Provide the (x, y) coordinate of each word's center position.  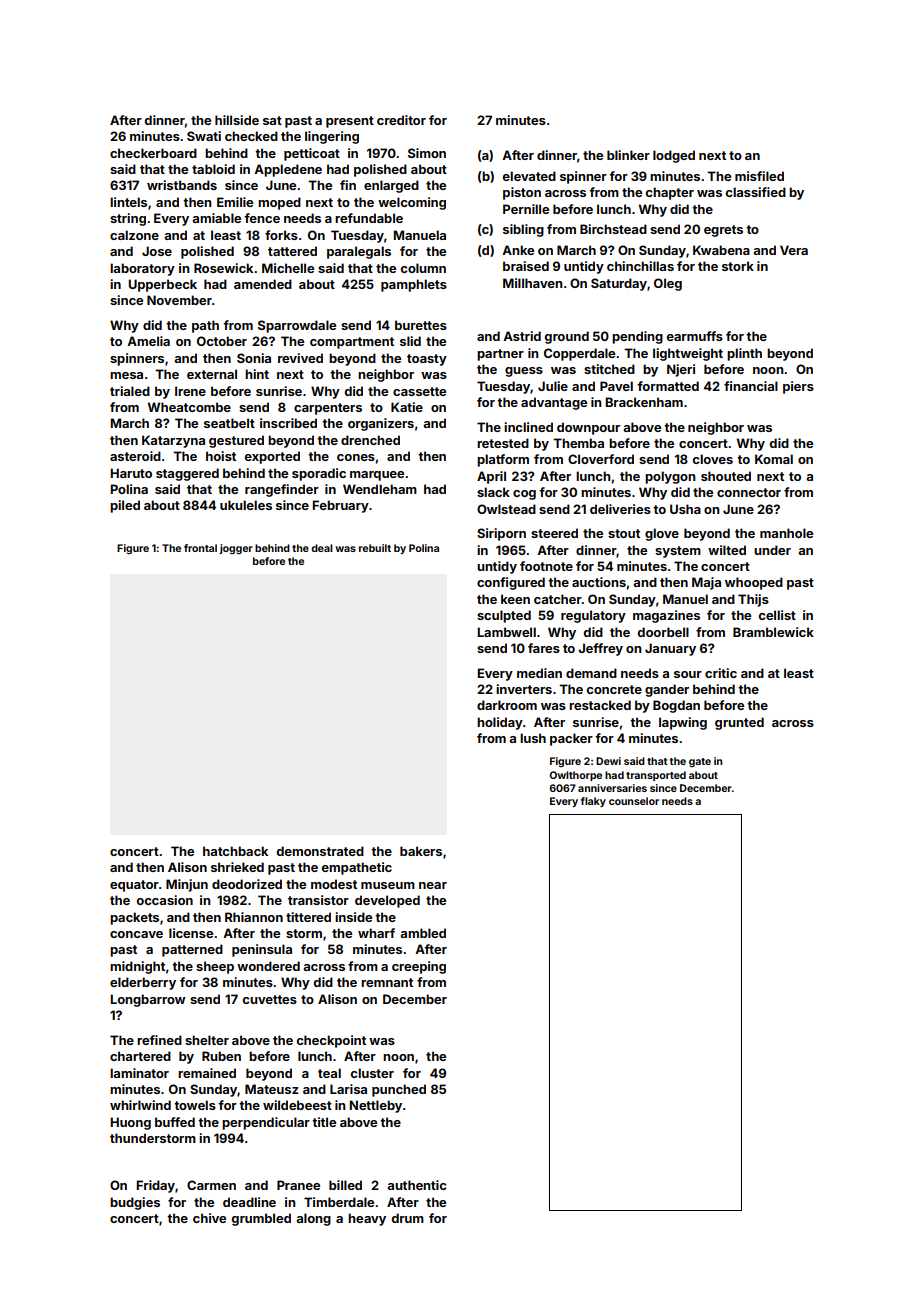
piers (798, 387)
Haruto (131, 473)
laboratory (142, 269)
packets (134, 918)
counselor (634, 801)
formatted (668, 386)
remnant (387, 982)
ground (567, 337)
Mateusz (272, 1089)
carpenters (328, 409)
